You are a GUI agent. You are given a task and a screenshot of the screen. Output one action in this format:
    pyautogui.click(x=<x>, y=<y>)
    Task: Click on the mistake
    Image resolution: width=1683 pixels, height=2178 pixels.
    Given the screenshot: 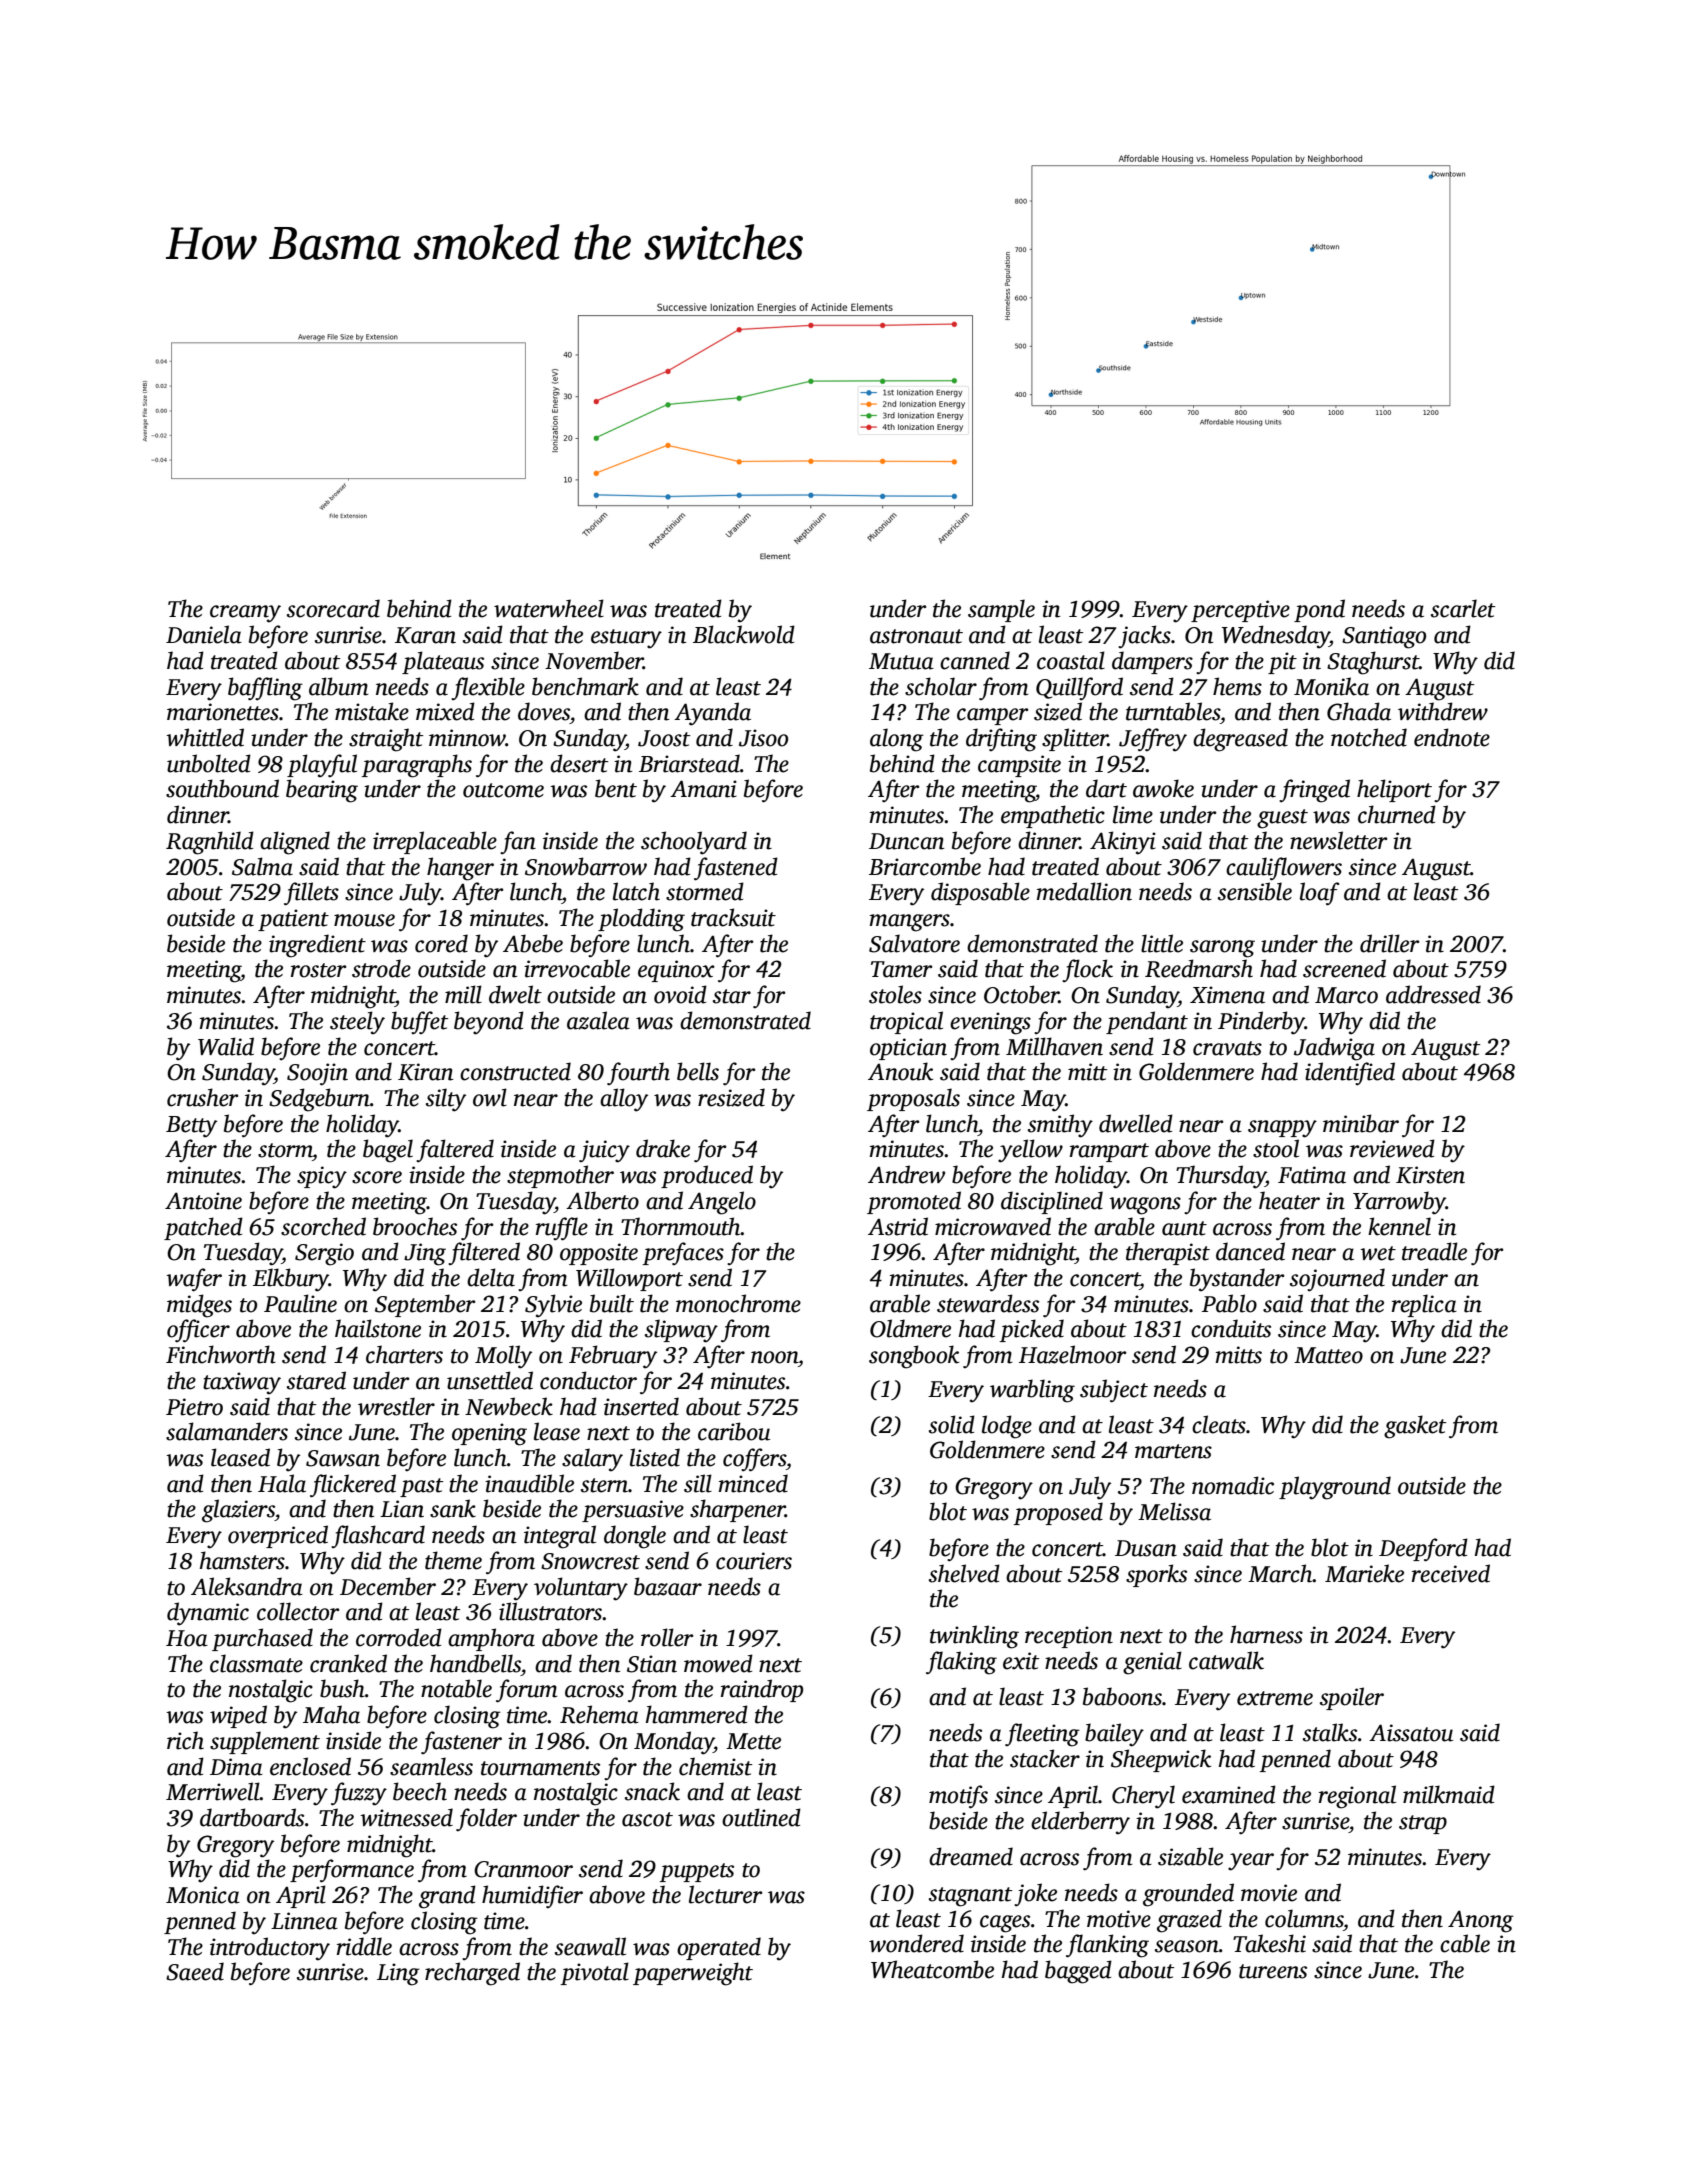 What is the action you would take?
    pyautogui.click(x=372, y=711)
